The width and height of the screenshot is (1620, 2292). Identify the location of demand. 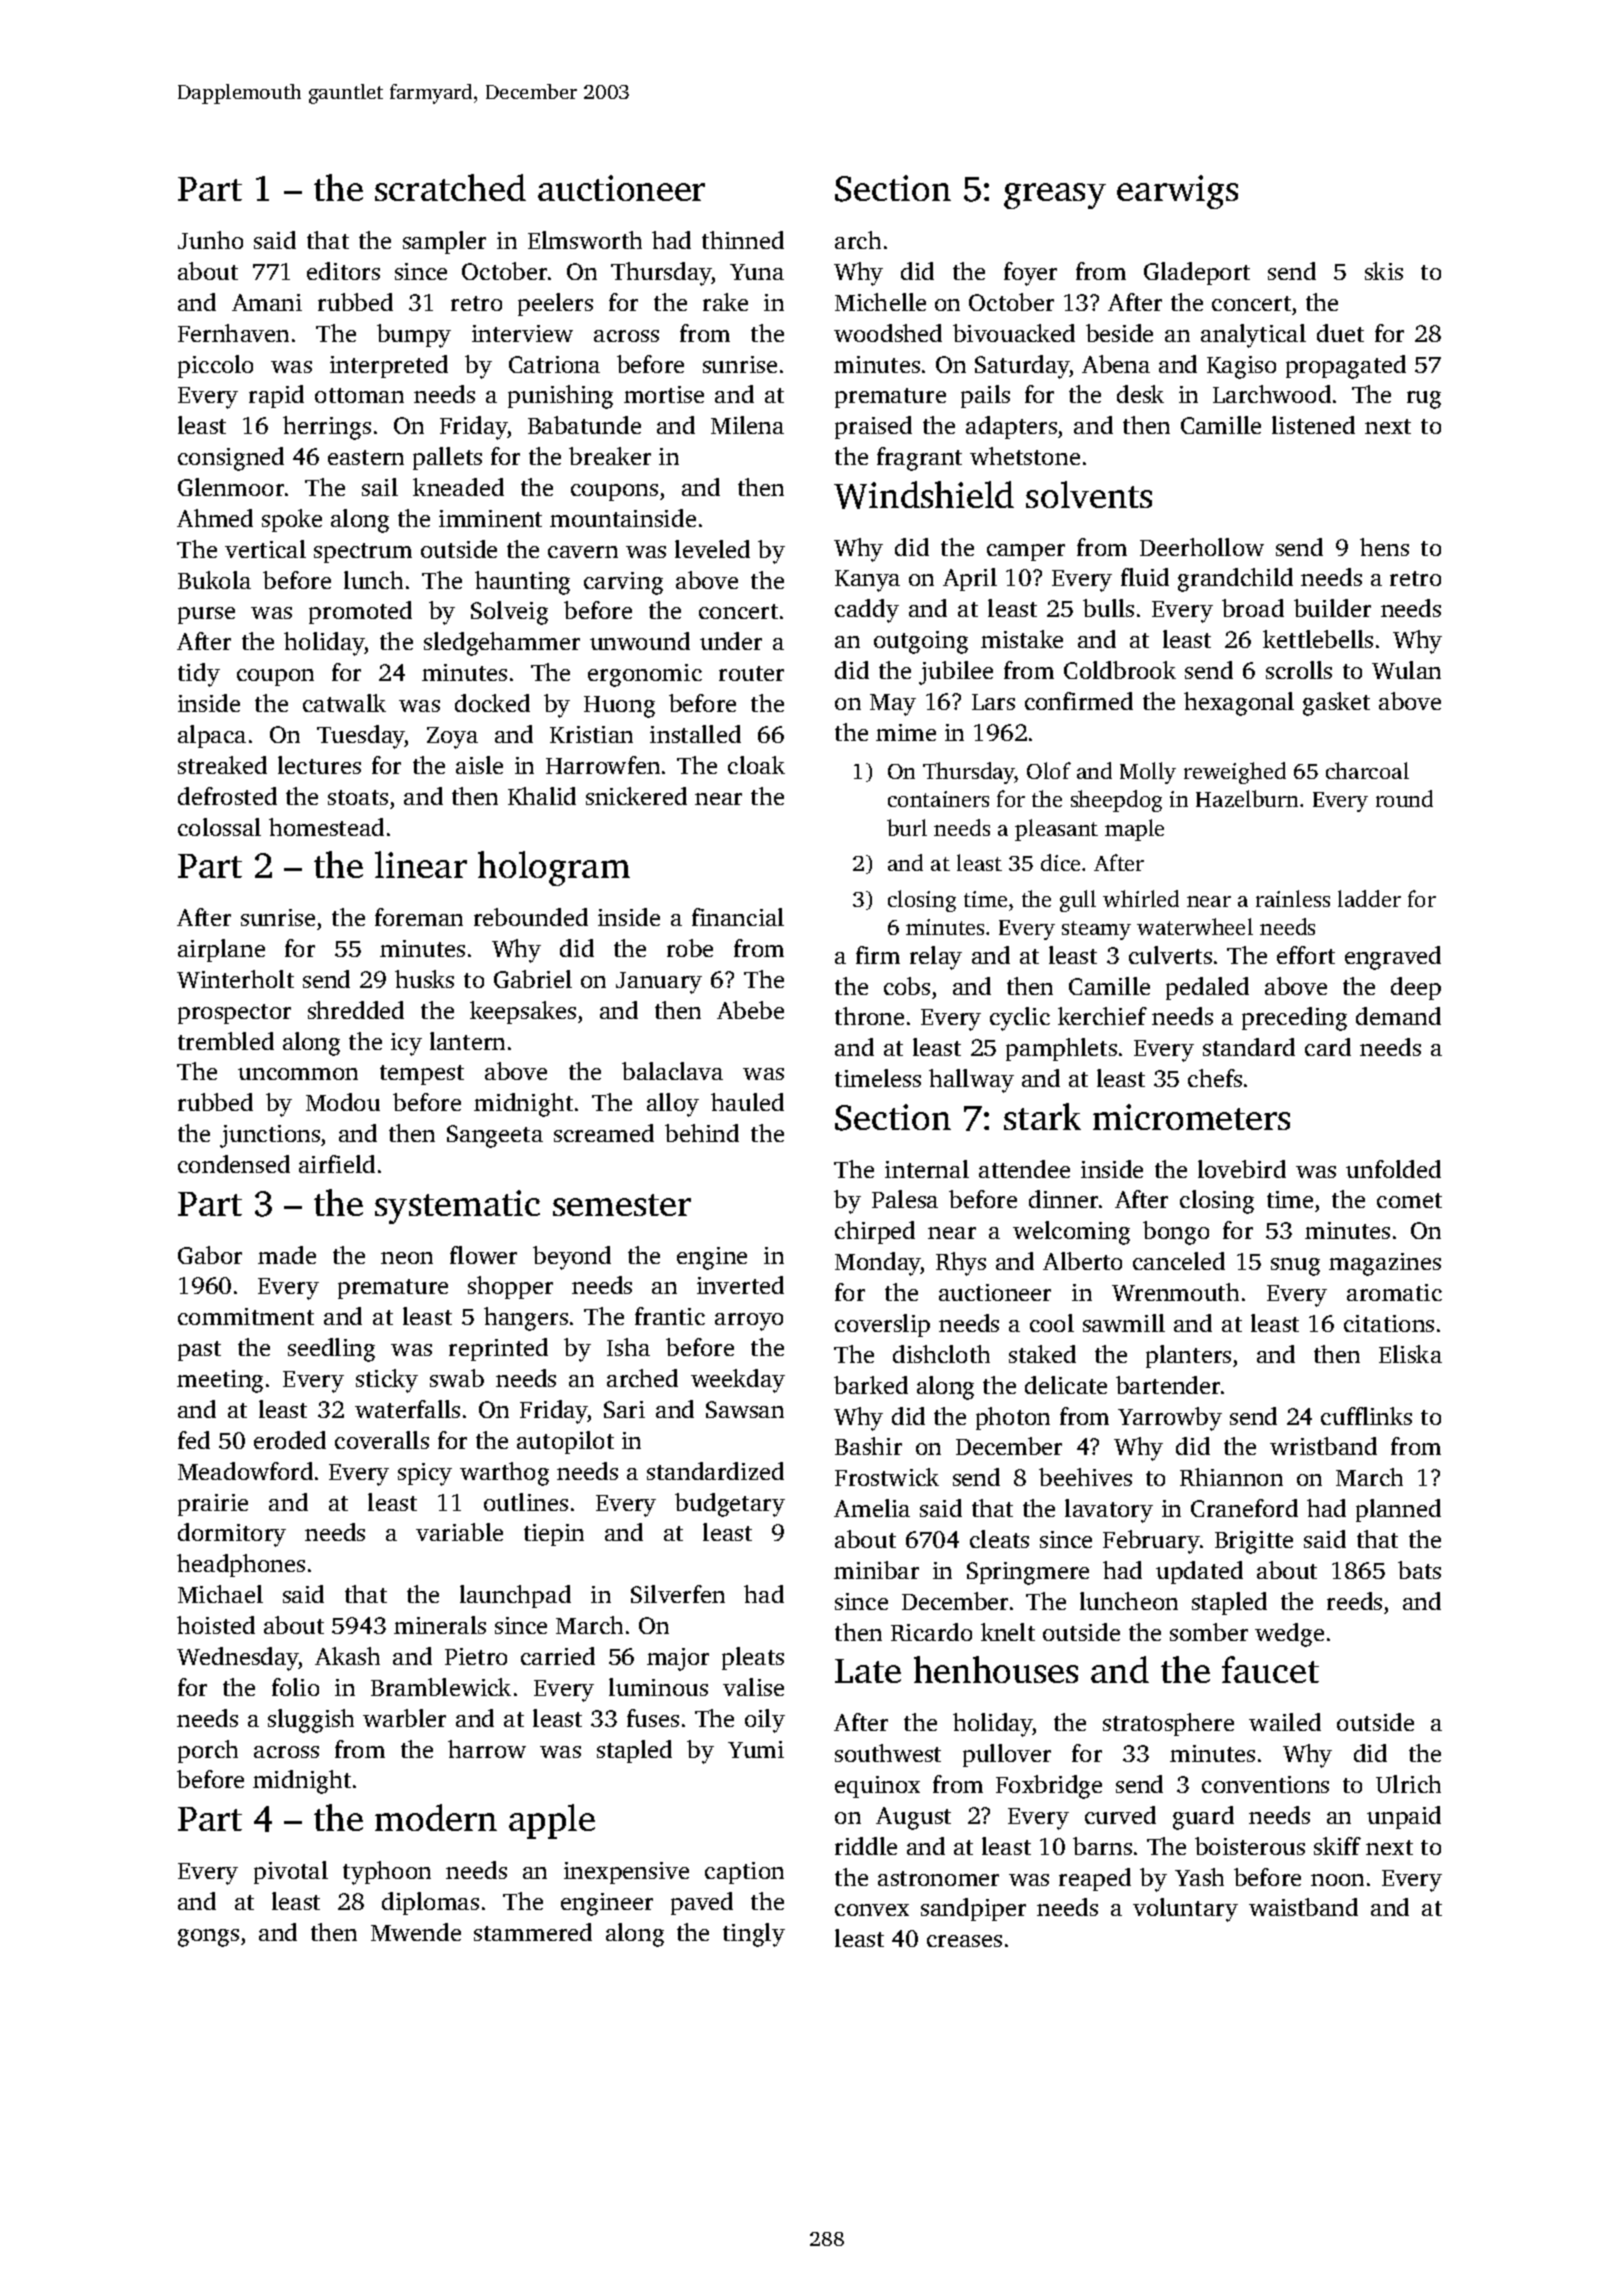
(1398, 1016).
